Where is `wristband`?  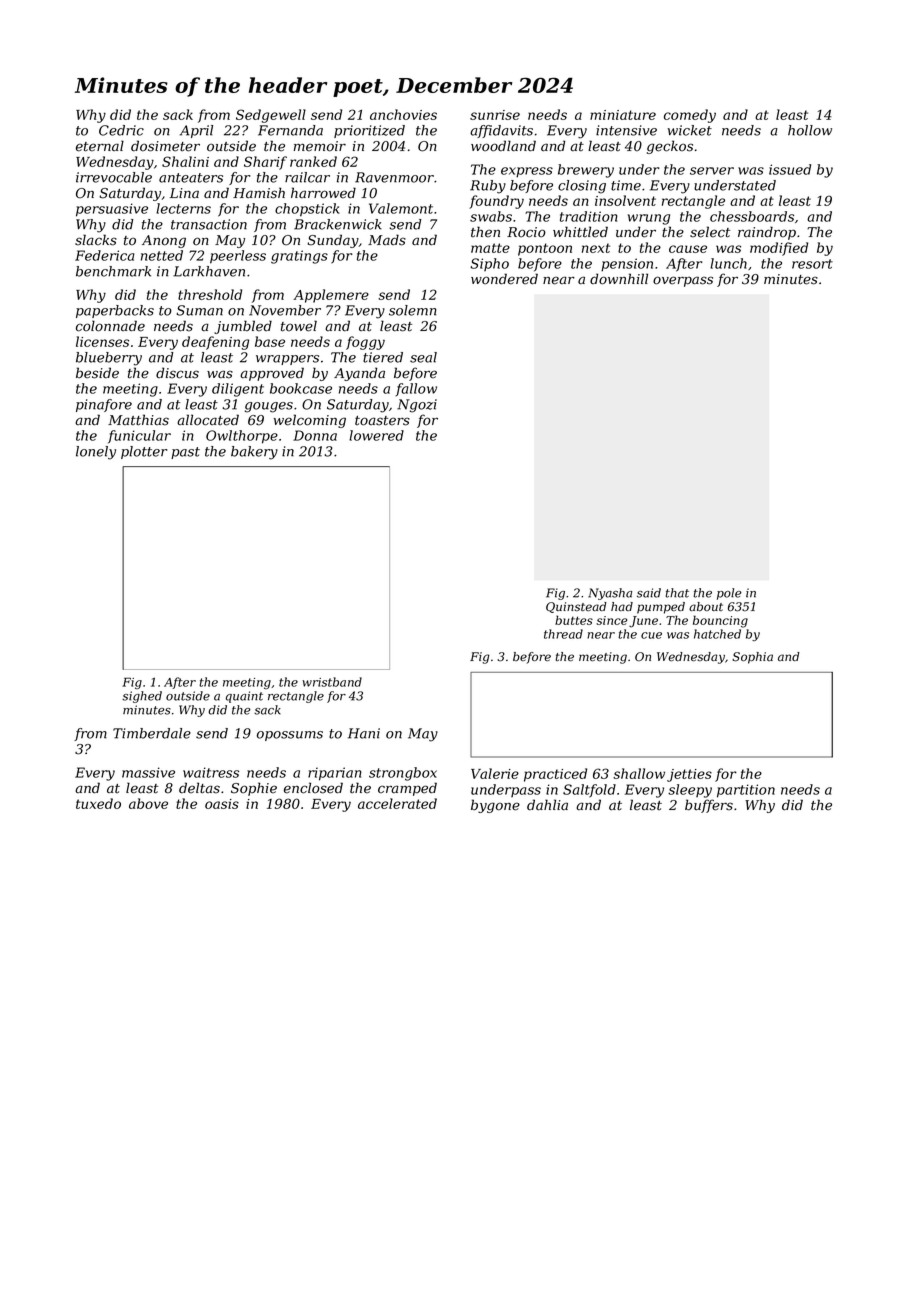
wristband is located at coordinates (332, 682).
